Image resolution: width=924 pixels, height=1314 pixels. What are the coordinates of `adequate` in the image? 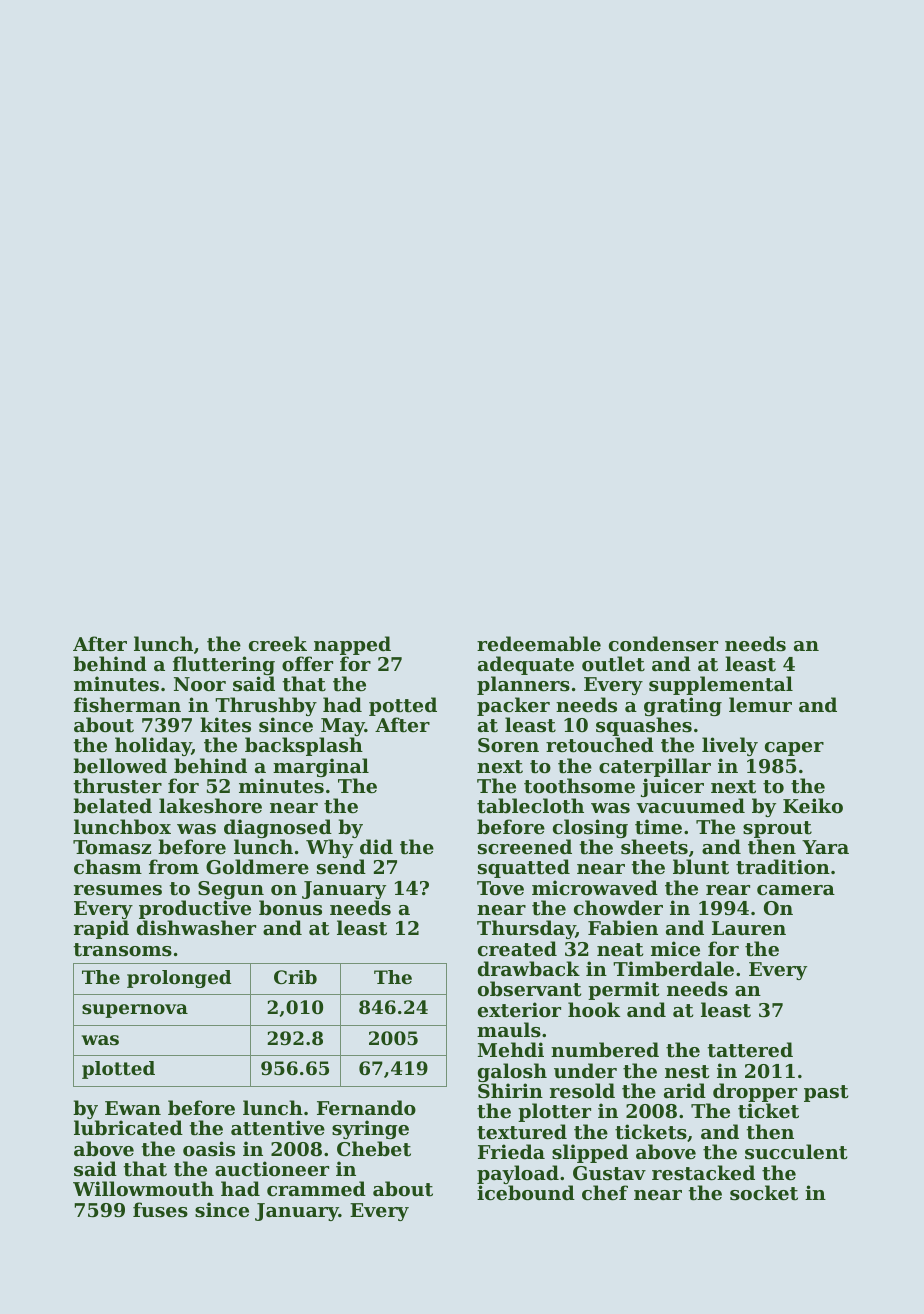 It's located at (526, 666).
